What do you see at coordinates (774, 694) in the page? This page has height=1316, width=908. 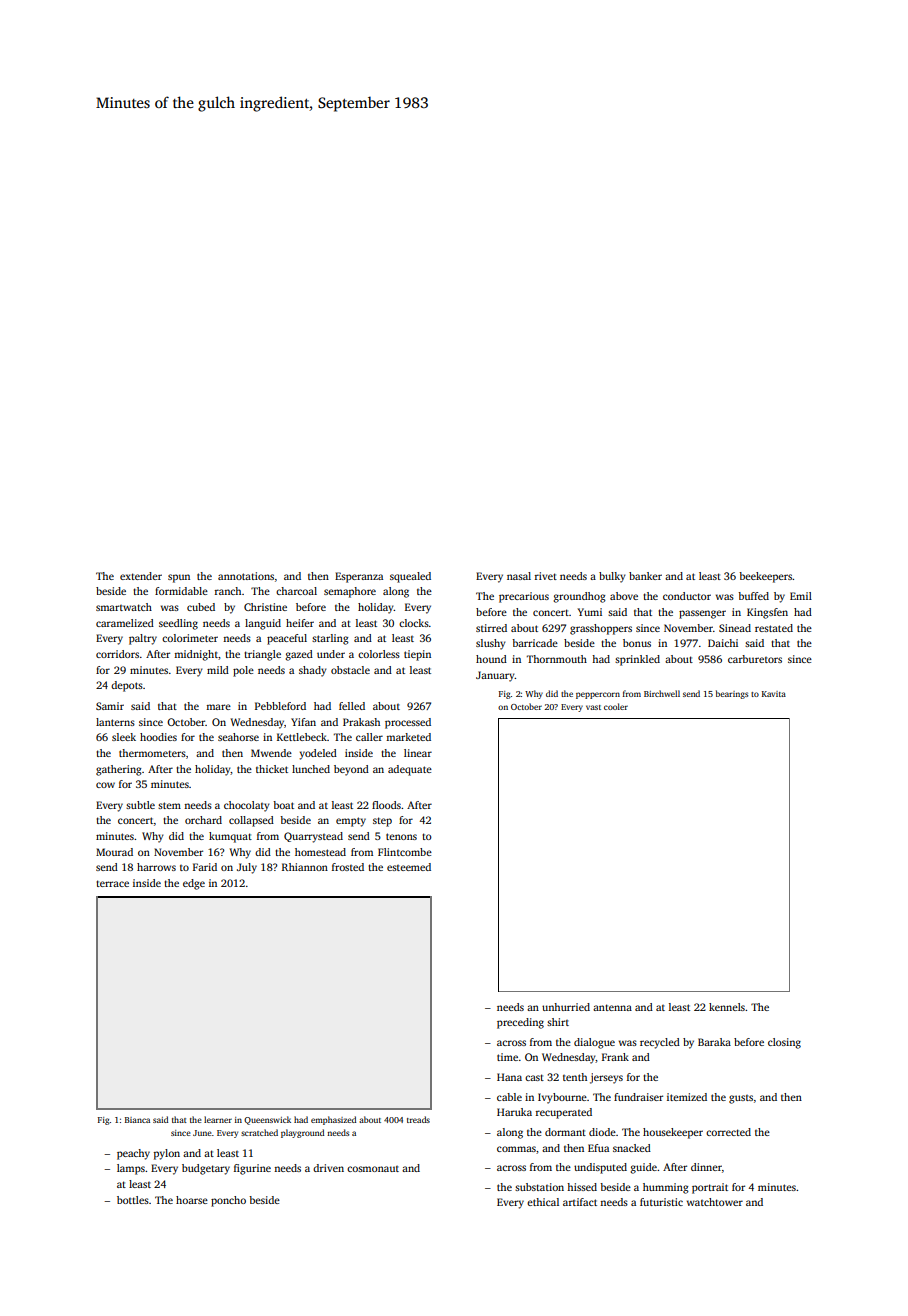 I see `Kavita` at bounding box center [774, 694].
